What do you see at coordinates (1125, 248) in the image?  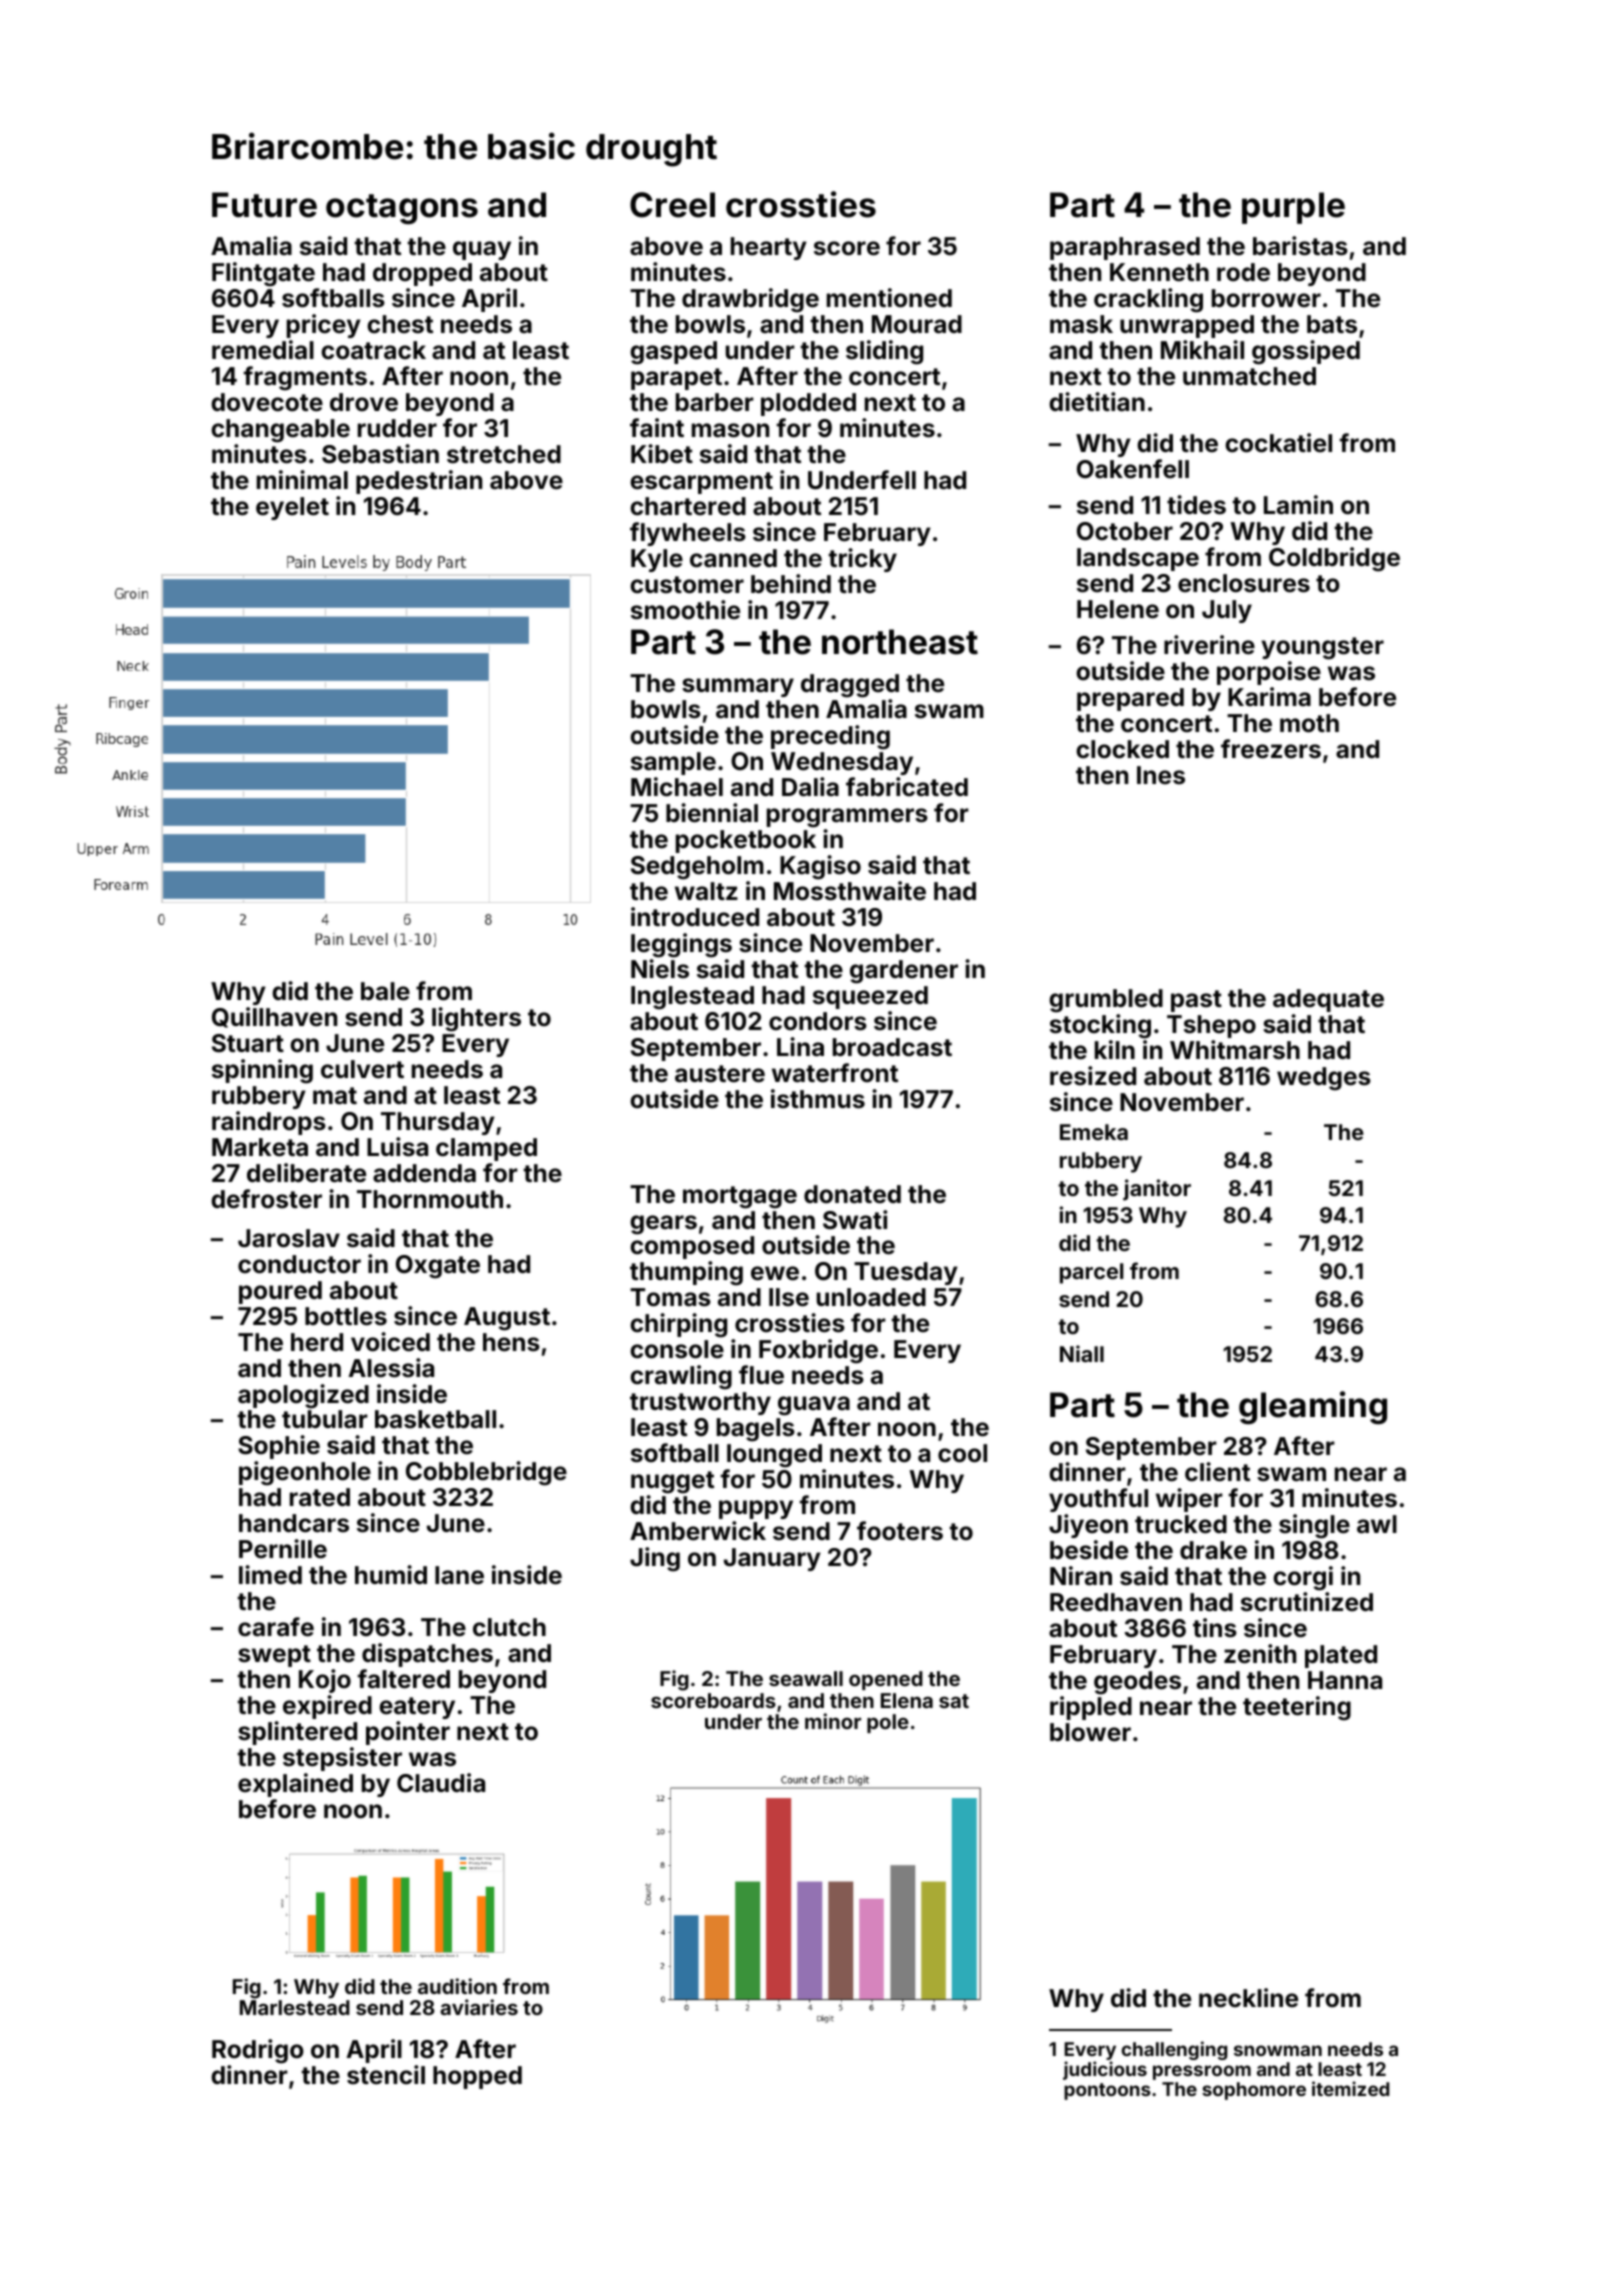 I see `paraphrased` at bounding box center [1125, 248].
